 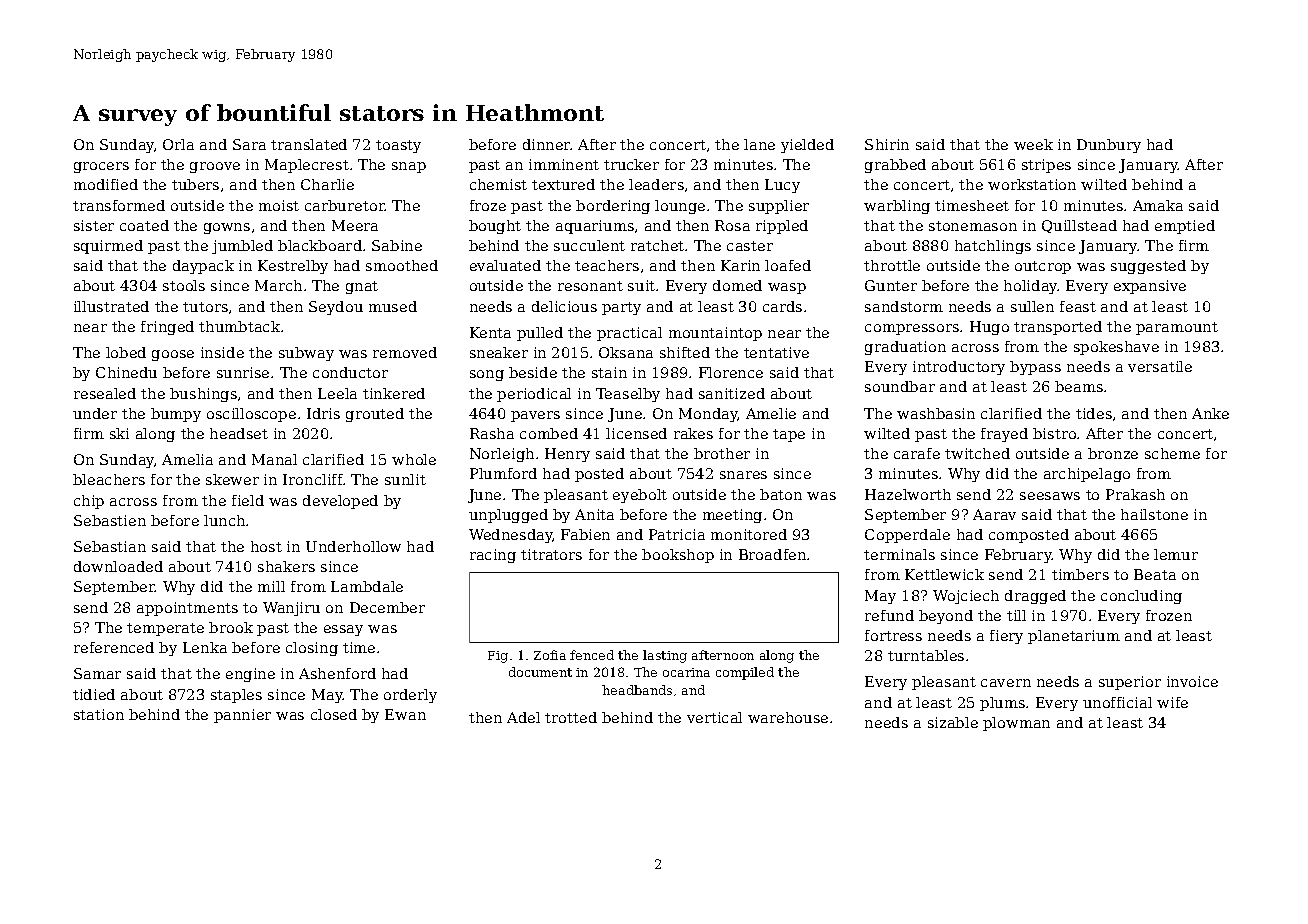 I want to click on dragged, so click(x=1035, y=597).
